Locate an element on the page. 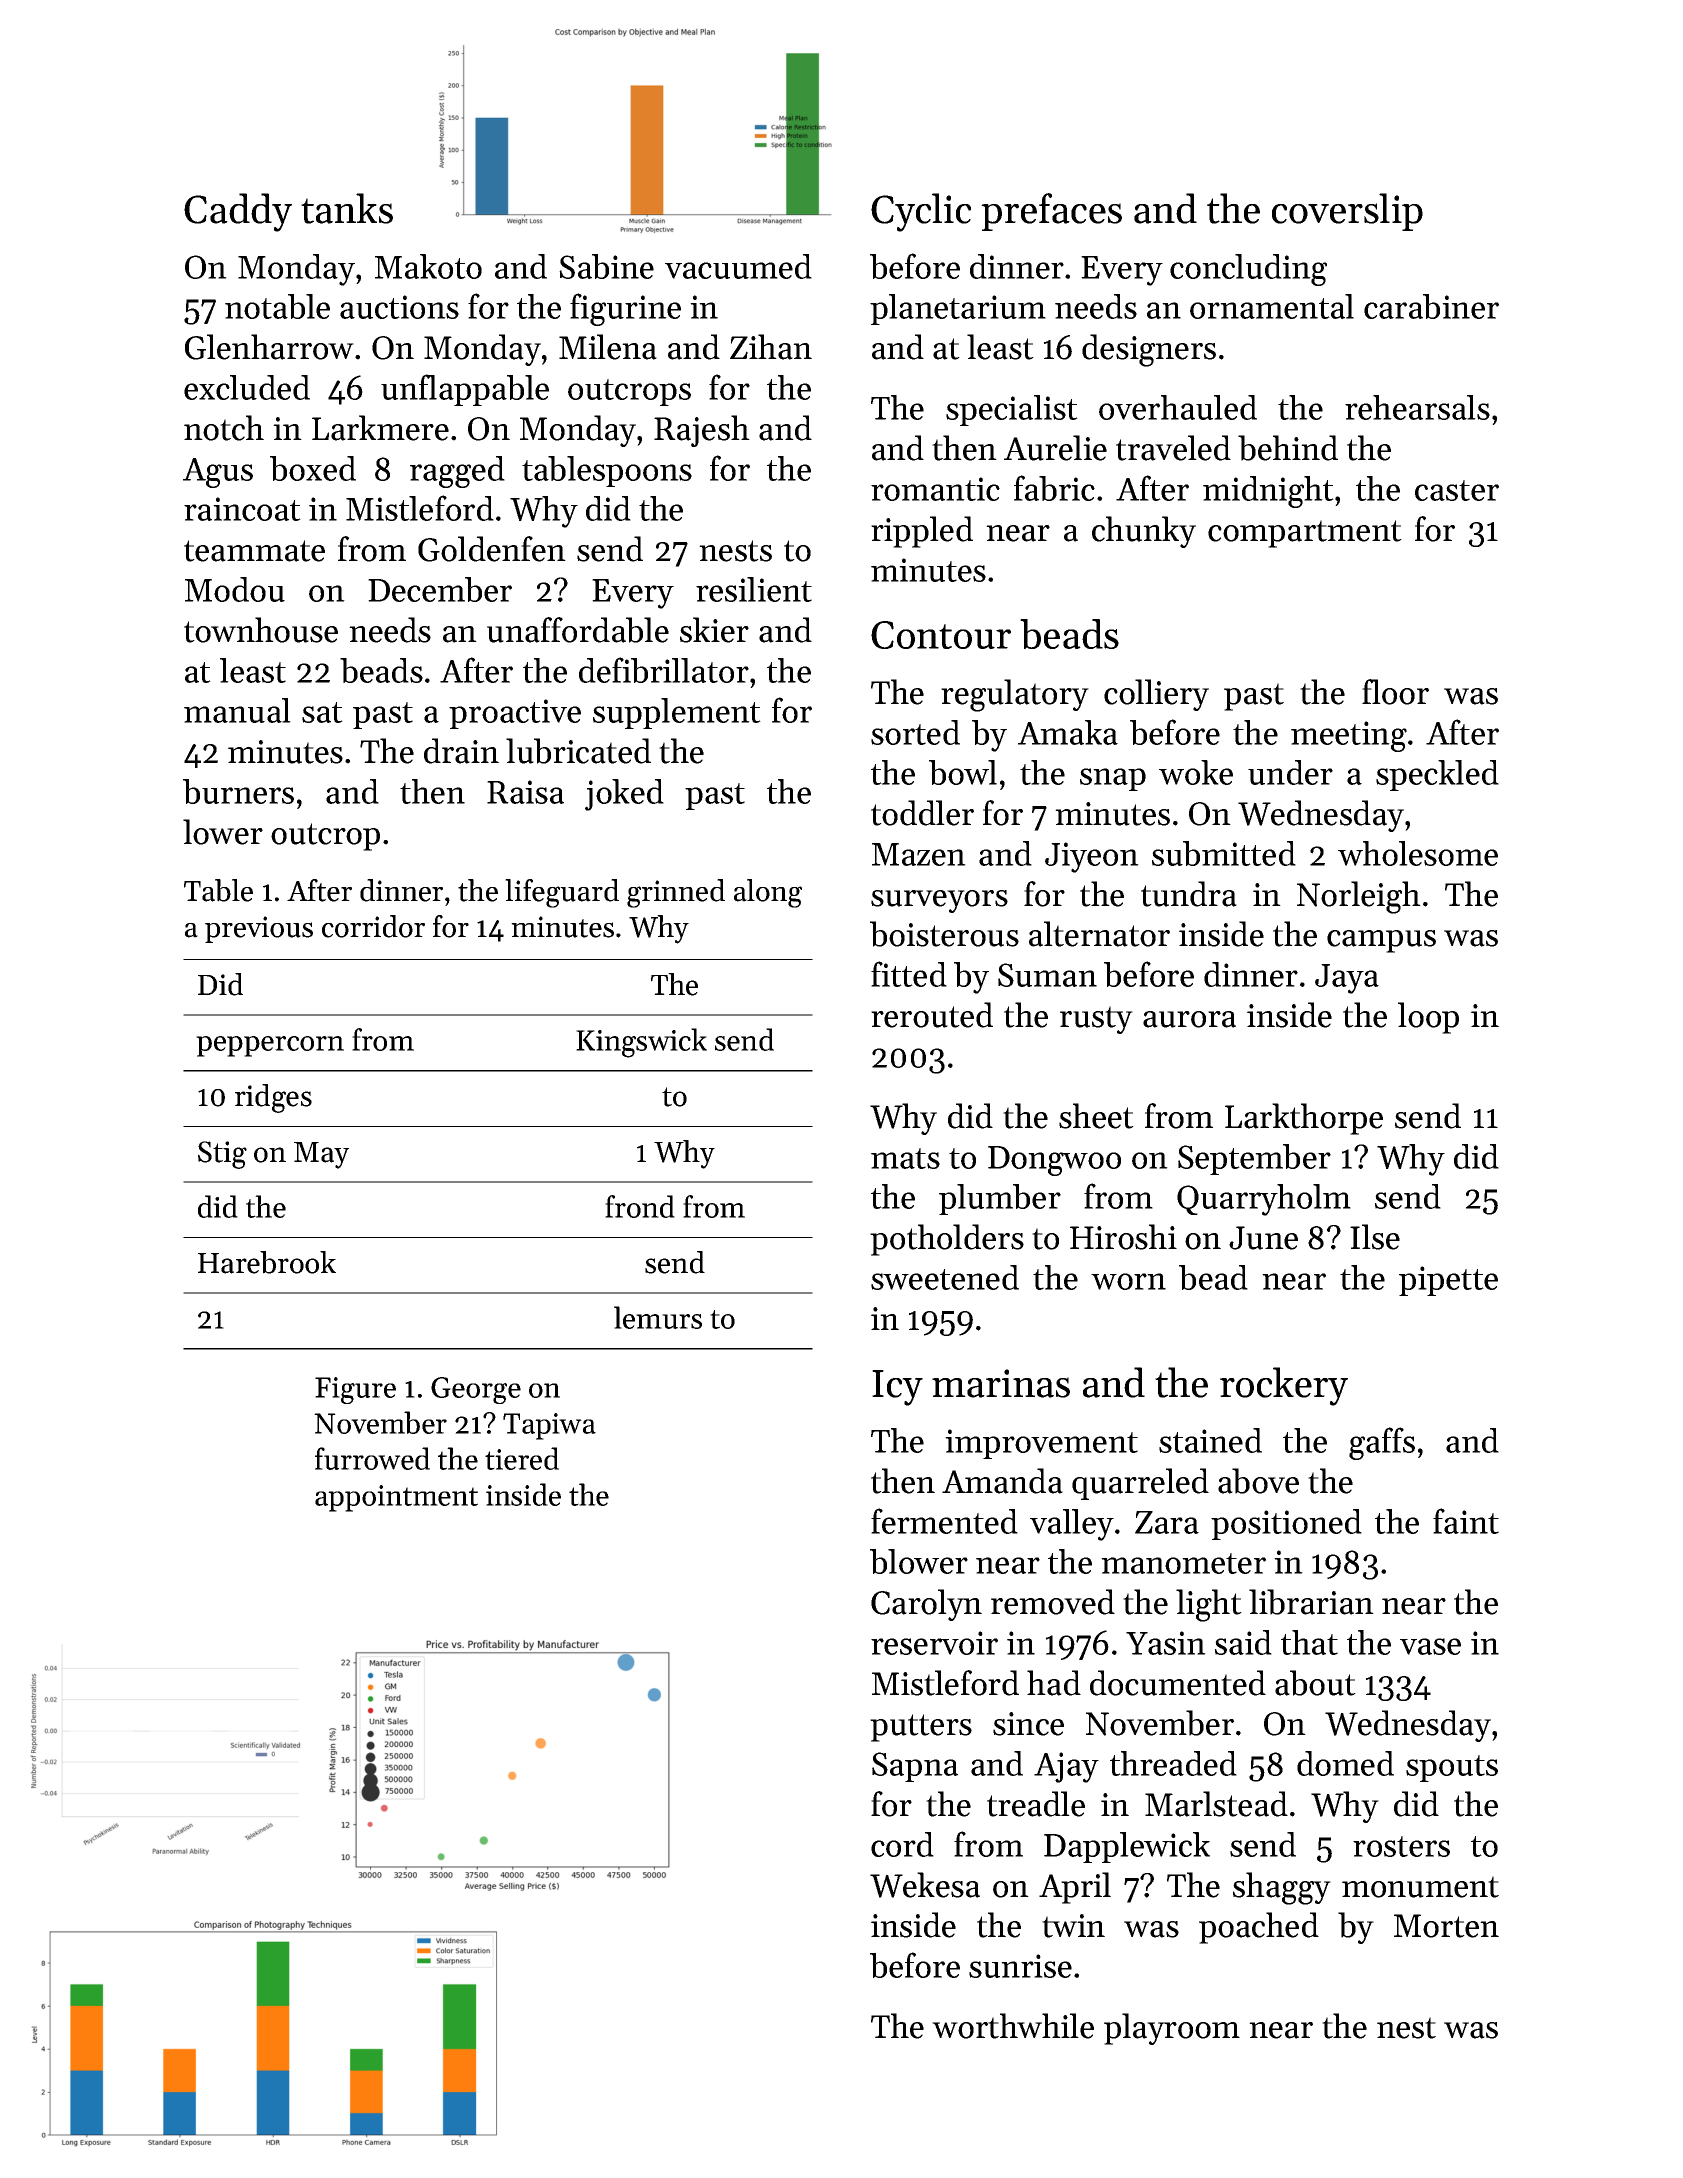 The width and height of the document is (1683, 2178). coverslip is located at coordinates (1347, 212).
